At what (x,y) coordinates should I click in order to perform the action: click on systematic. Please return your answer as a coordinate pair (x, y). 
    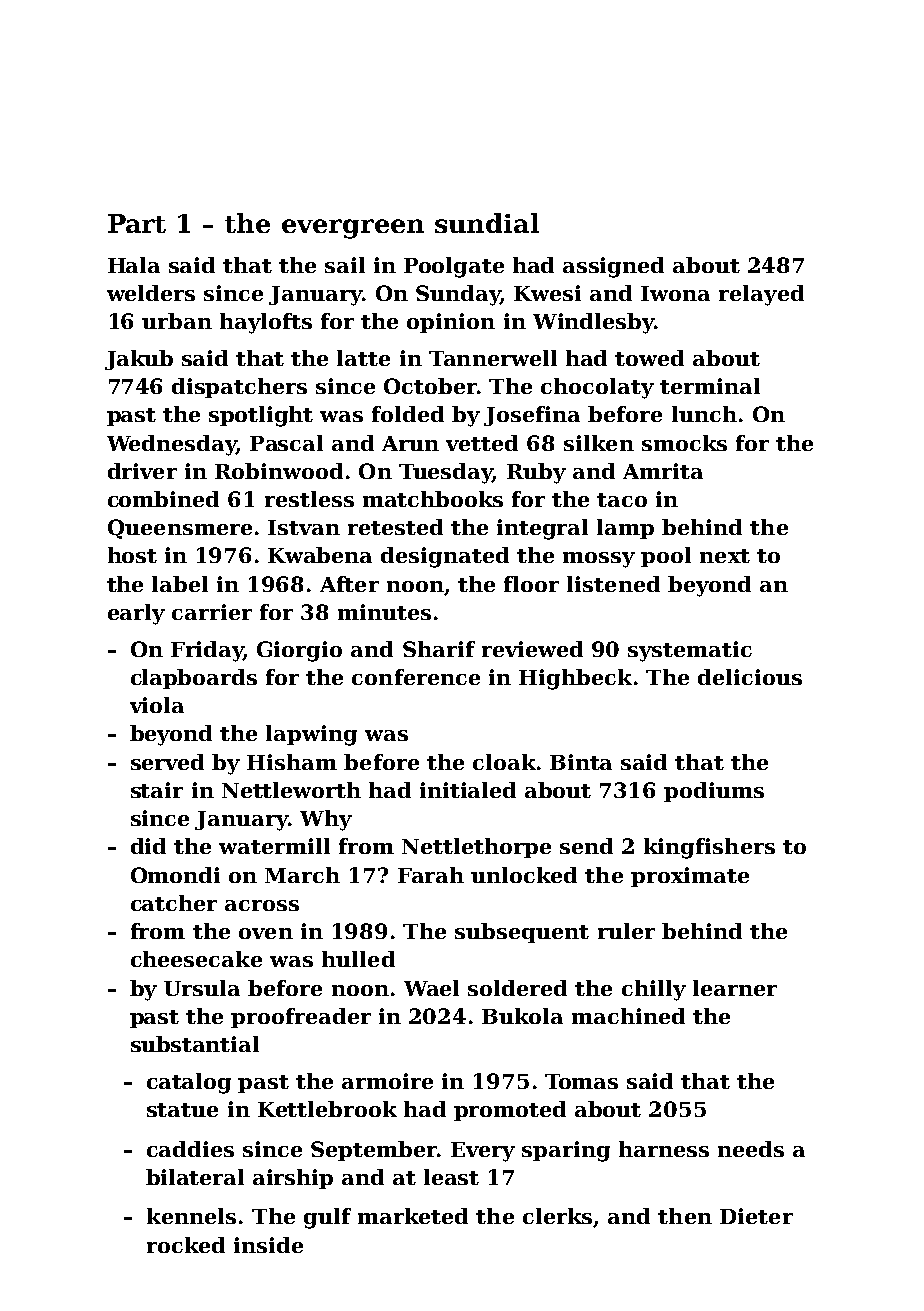
    Looking at the image, I should click on (690, 651).
